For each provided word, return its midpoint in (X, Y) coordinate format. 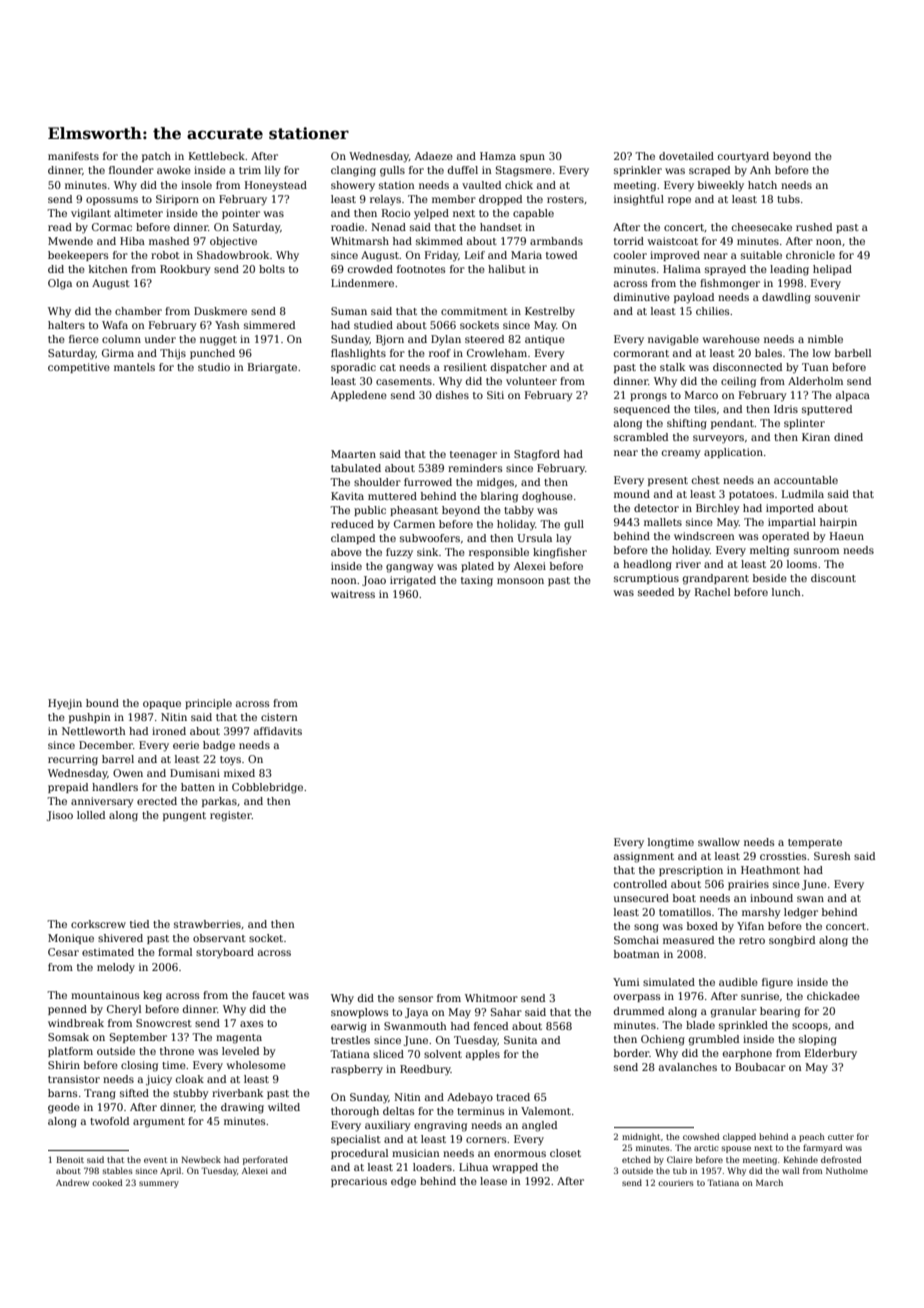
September (138, 1038)
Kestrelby (550, 312)
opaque (162, 705)
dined (848, 437)
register (231, 816)
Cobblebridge (267, 788)
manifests (73, 156)
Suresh (832, 856)
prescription (691, 871)
